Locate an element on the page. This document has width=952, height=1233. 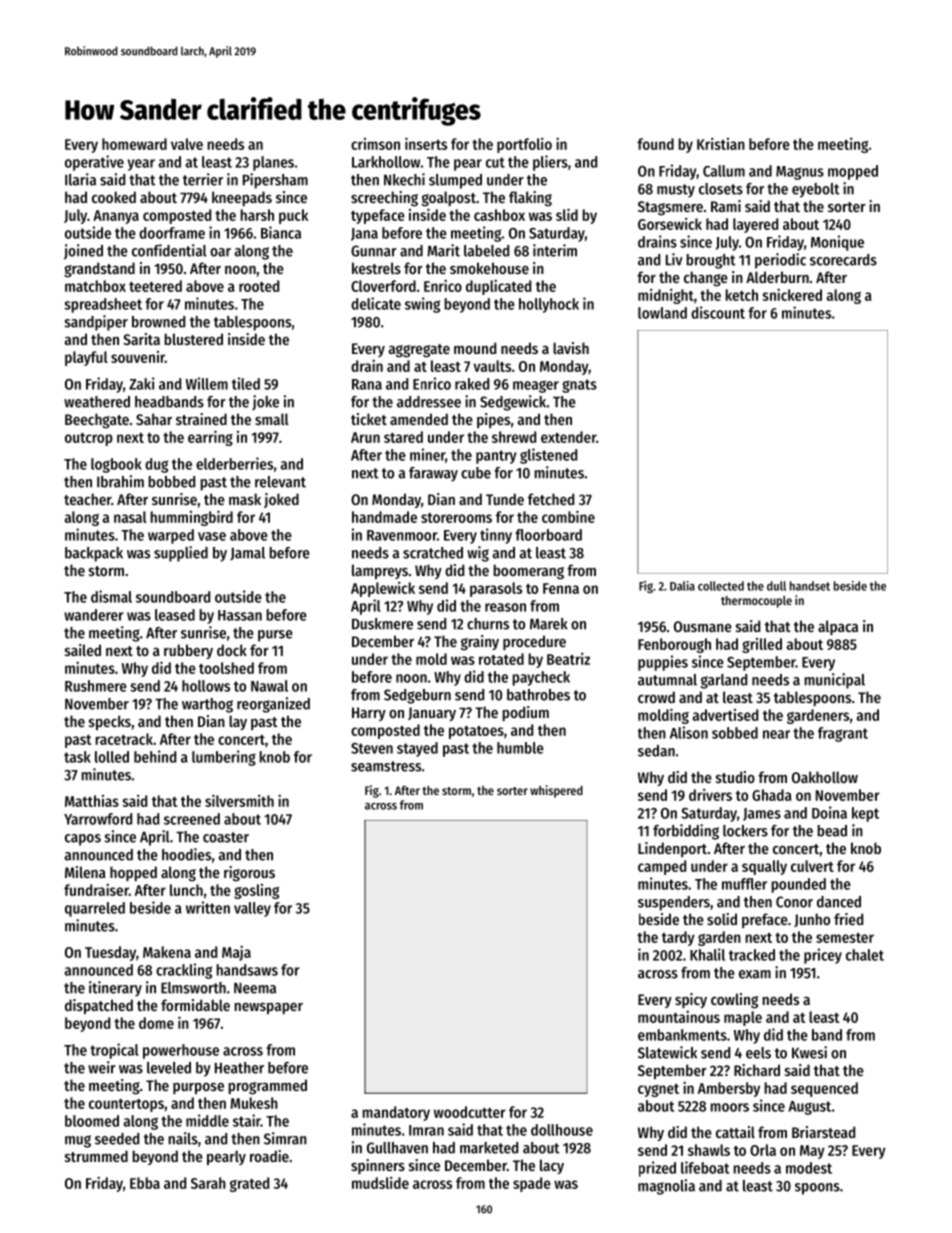
found is located at coordinates (655, 144).
